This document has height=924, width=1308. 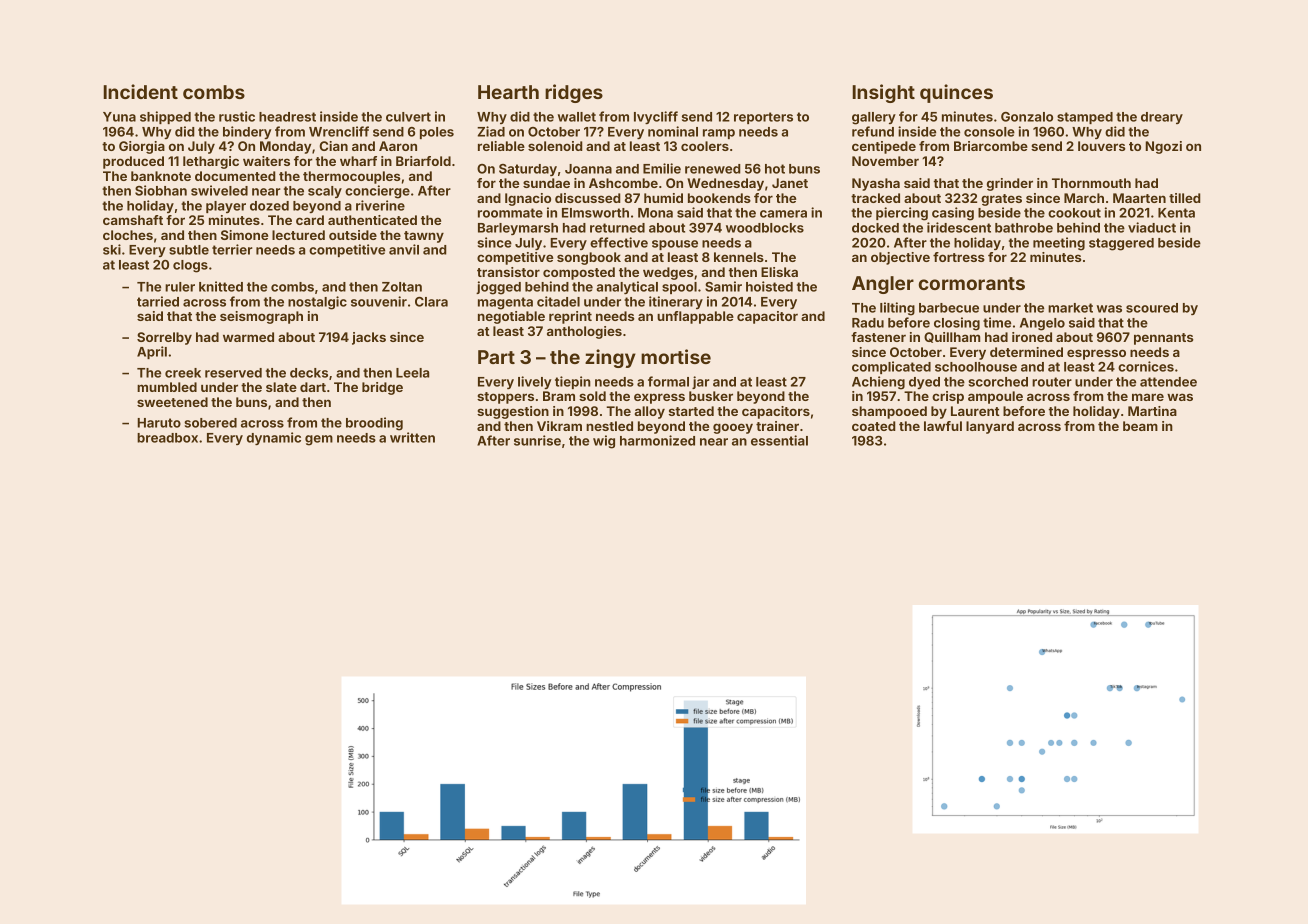 What do you see at coordinates (1163, 339) in the document?
I see `pennants` at bounding box center [1163, 339].
